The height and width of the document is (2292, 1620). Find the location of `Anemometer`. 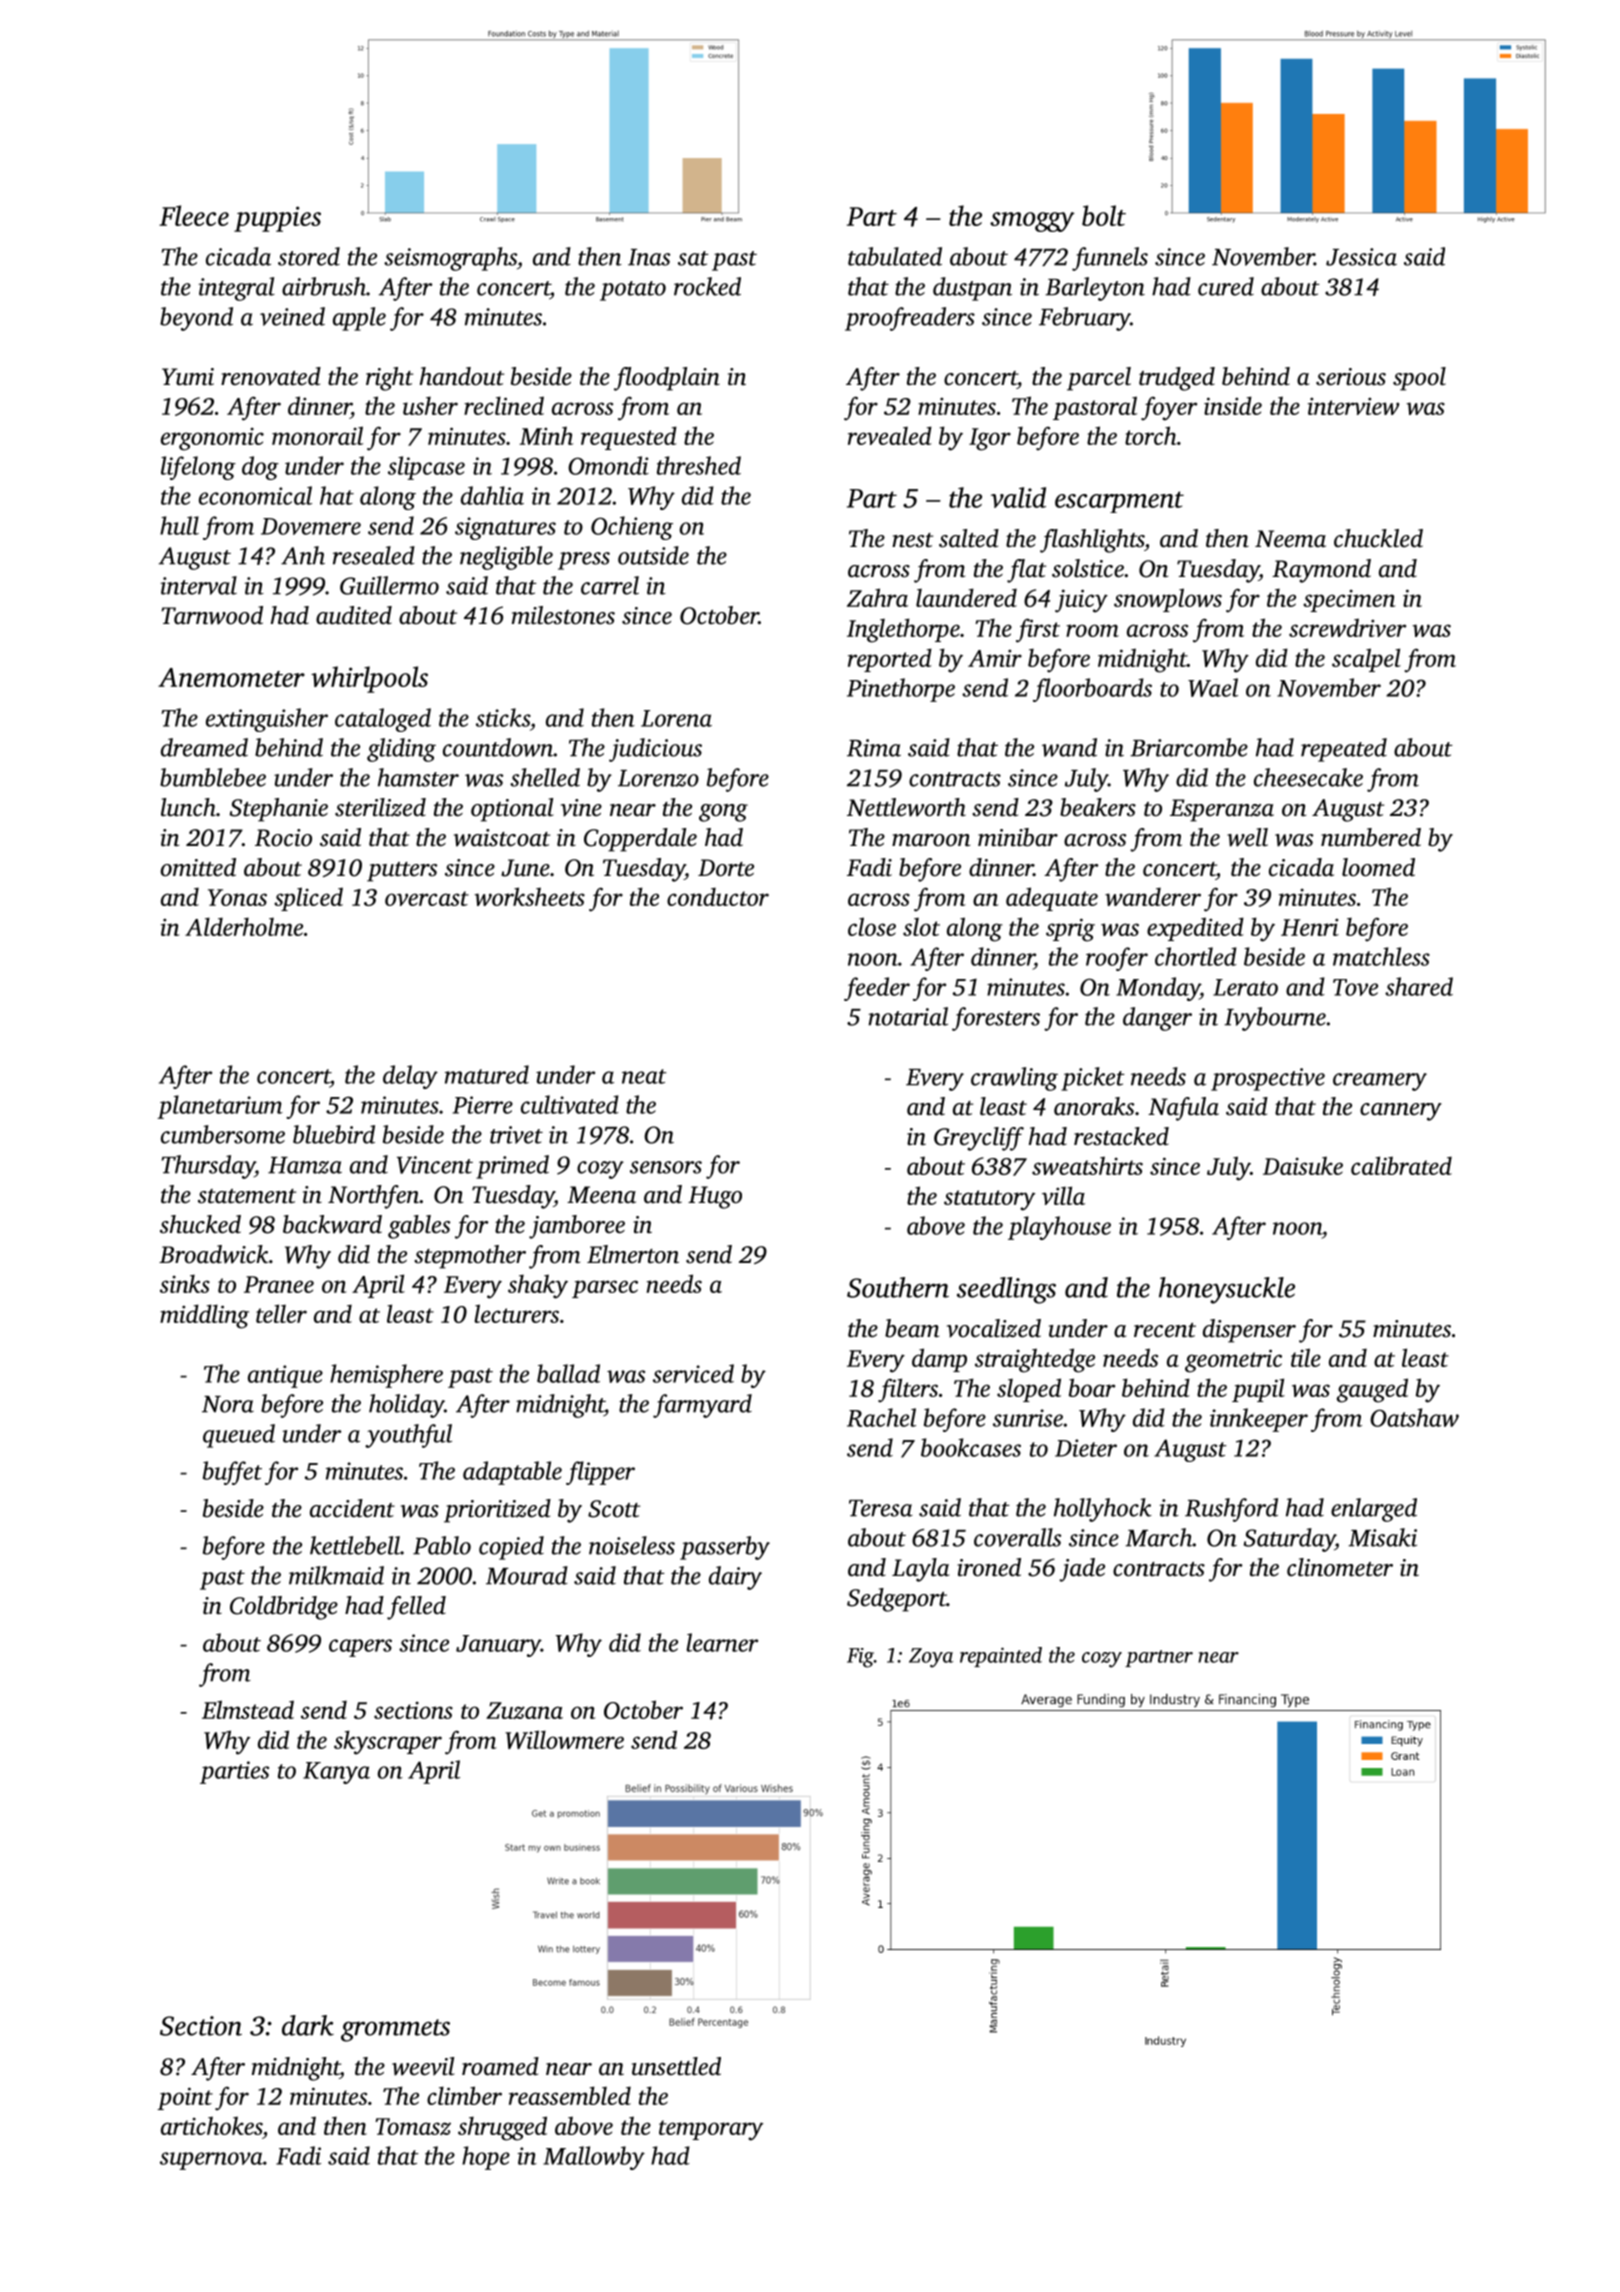

Anemometer is located at coordinates (231, 677).
